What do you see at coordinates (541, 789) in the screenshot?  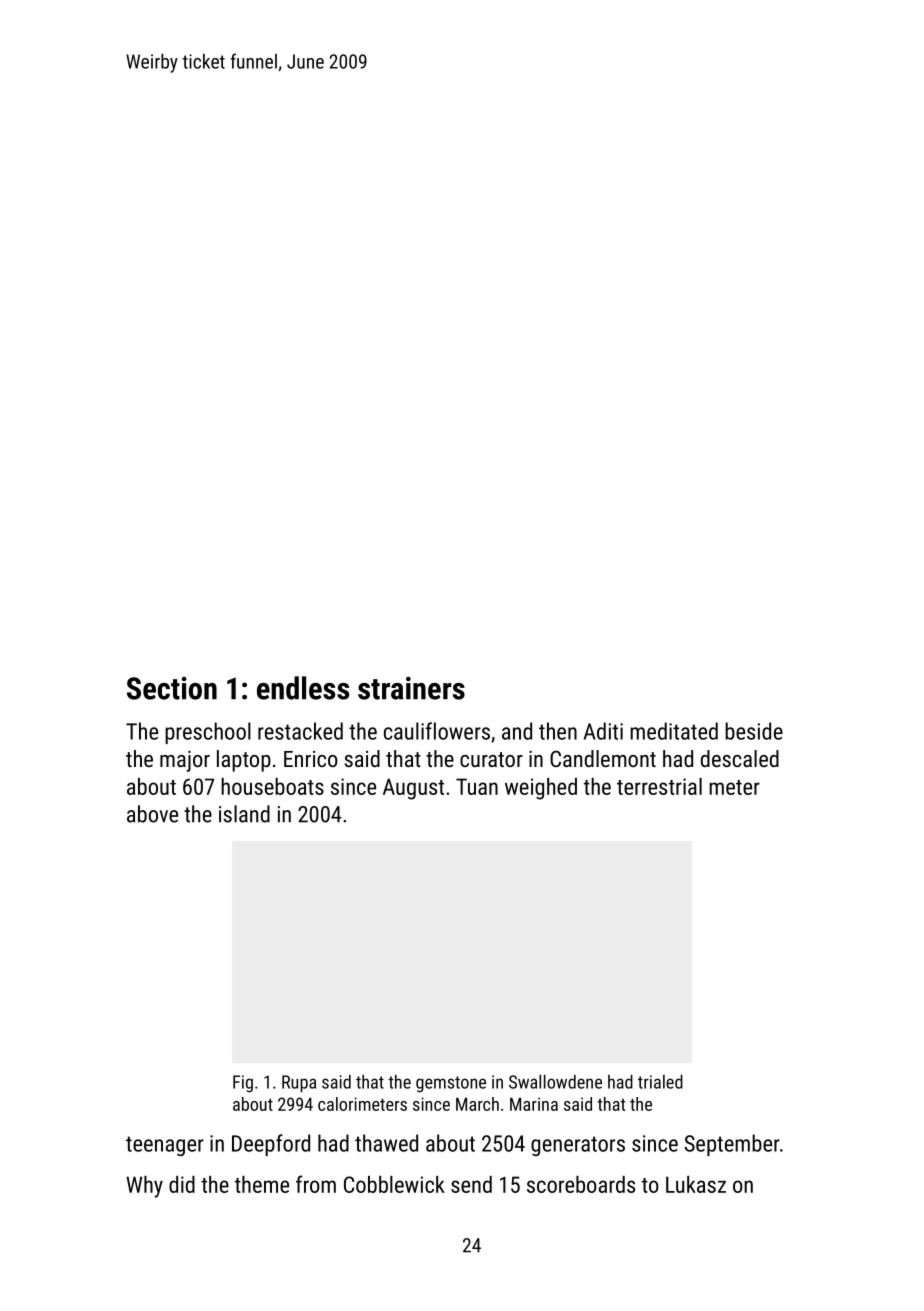 I see `weighed` at bounding box center [541, 789].
